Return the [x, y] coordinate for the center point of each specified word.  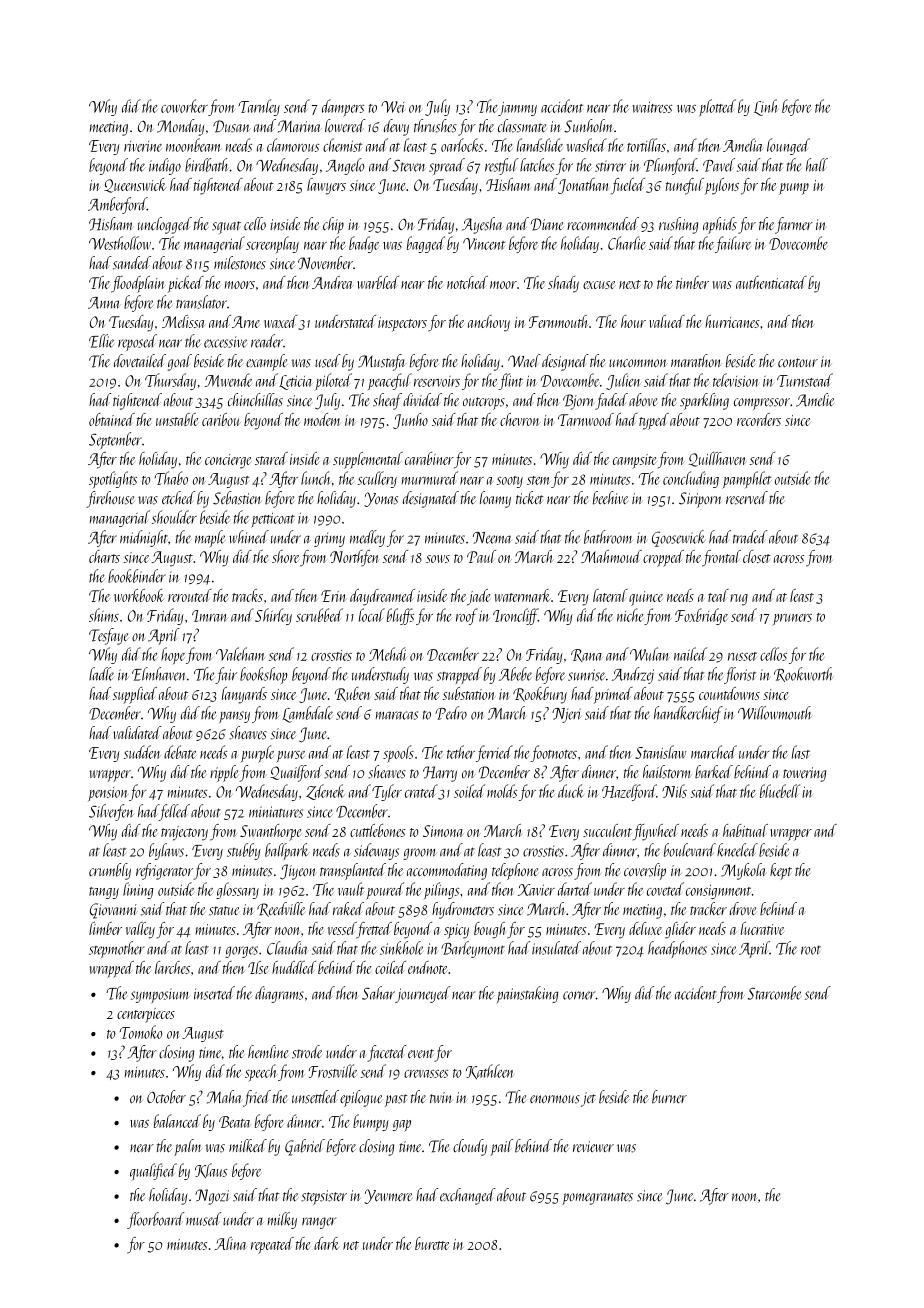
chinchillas [255, 400]
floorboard [155, 1220]
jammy [517, 109]
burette [432, 1243]
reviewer [593, 1147]
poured [385, 891]
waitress [652, 107]
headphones [677, 949]
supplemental [368, 460]
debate [180, 752]
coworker [184, 106]
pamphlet [746, 480]
